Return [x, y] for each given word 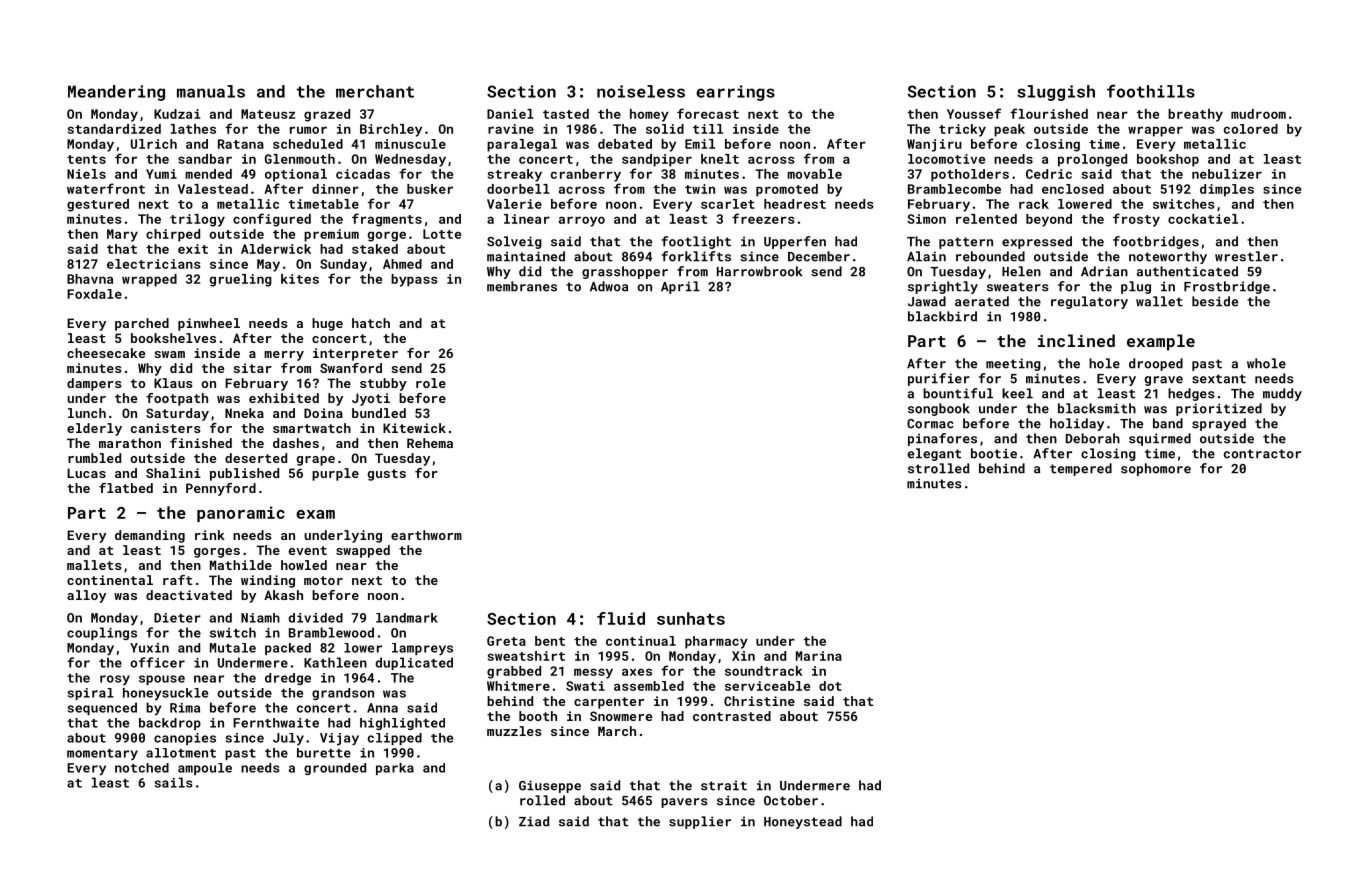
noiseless [641, 91]
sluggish [1056, 93]
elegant [935, 454]
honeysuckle [165, 694]
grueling [241, 280]
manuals [211, 91]
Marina [819, 656]
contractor [1262, 454]
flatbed [126, 488]
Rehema [430, 443]
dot [830, 686]
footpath [177, 399]
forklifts [696, 256]
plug [1136, 287]
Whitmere [518, 686]
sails [173, 782]
